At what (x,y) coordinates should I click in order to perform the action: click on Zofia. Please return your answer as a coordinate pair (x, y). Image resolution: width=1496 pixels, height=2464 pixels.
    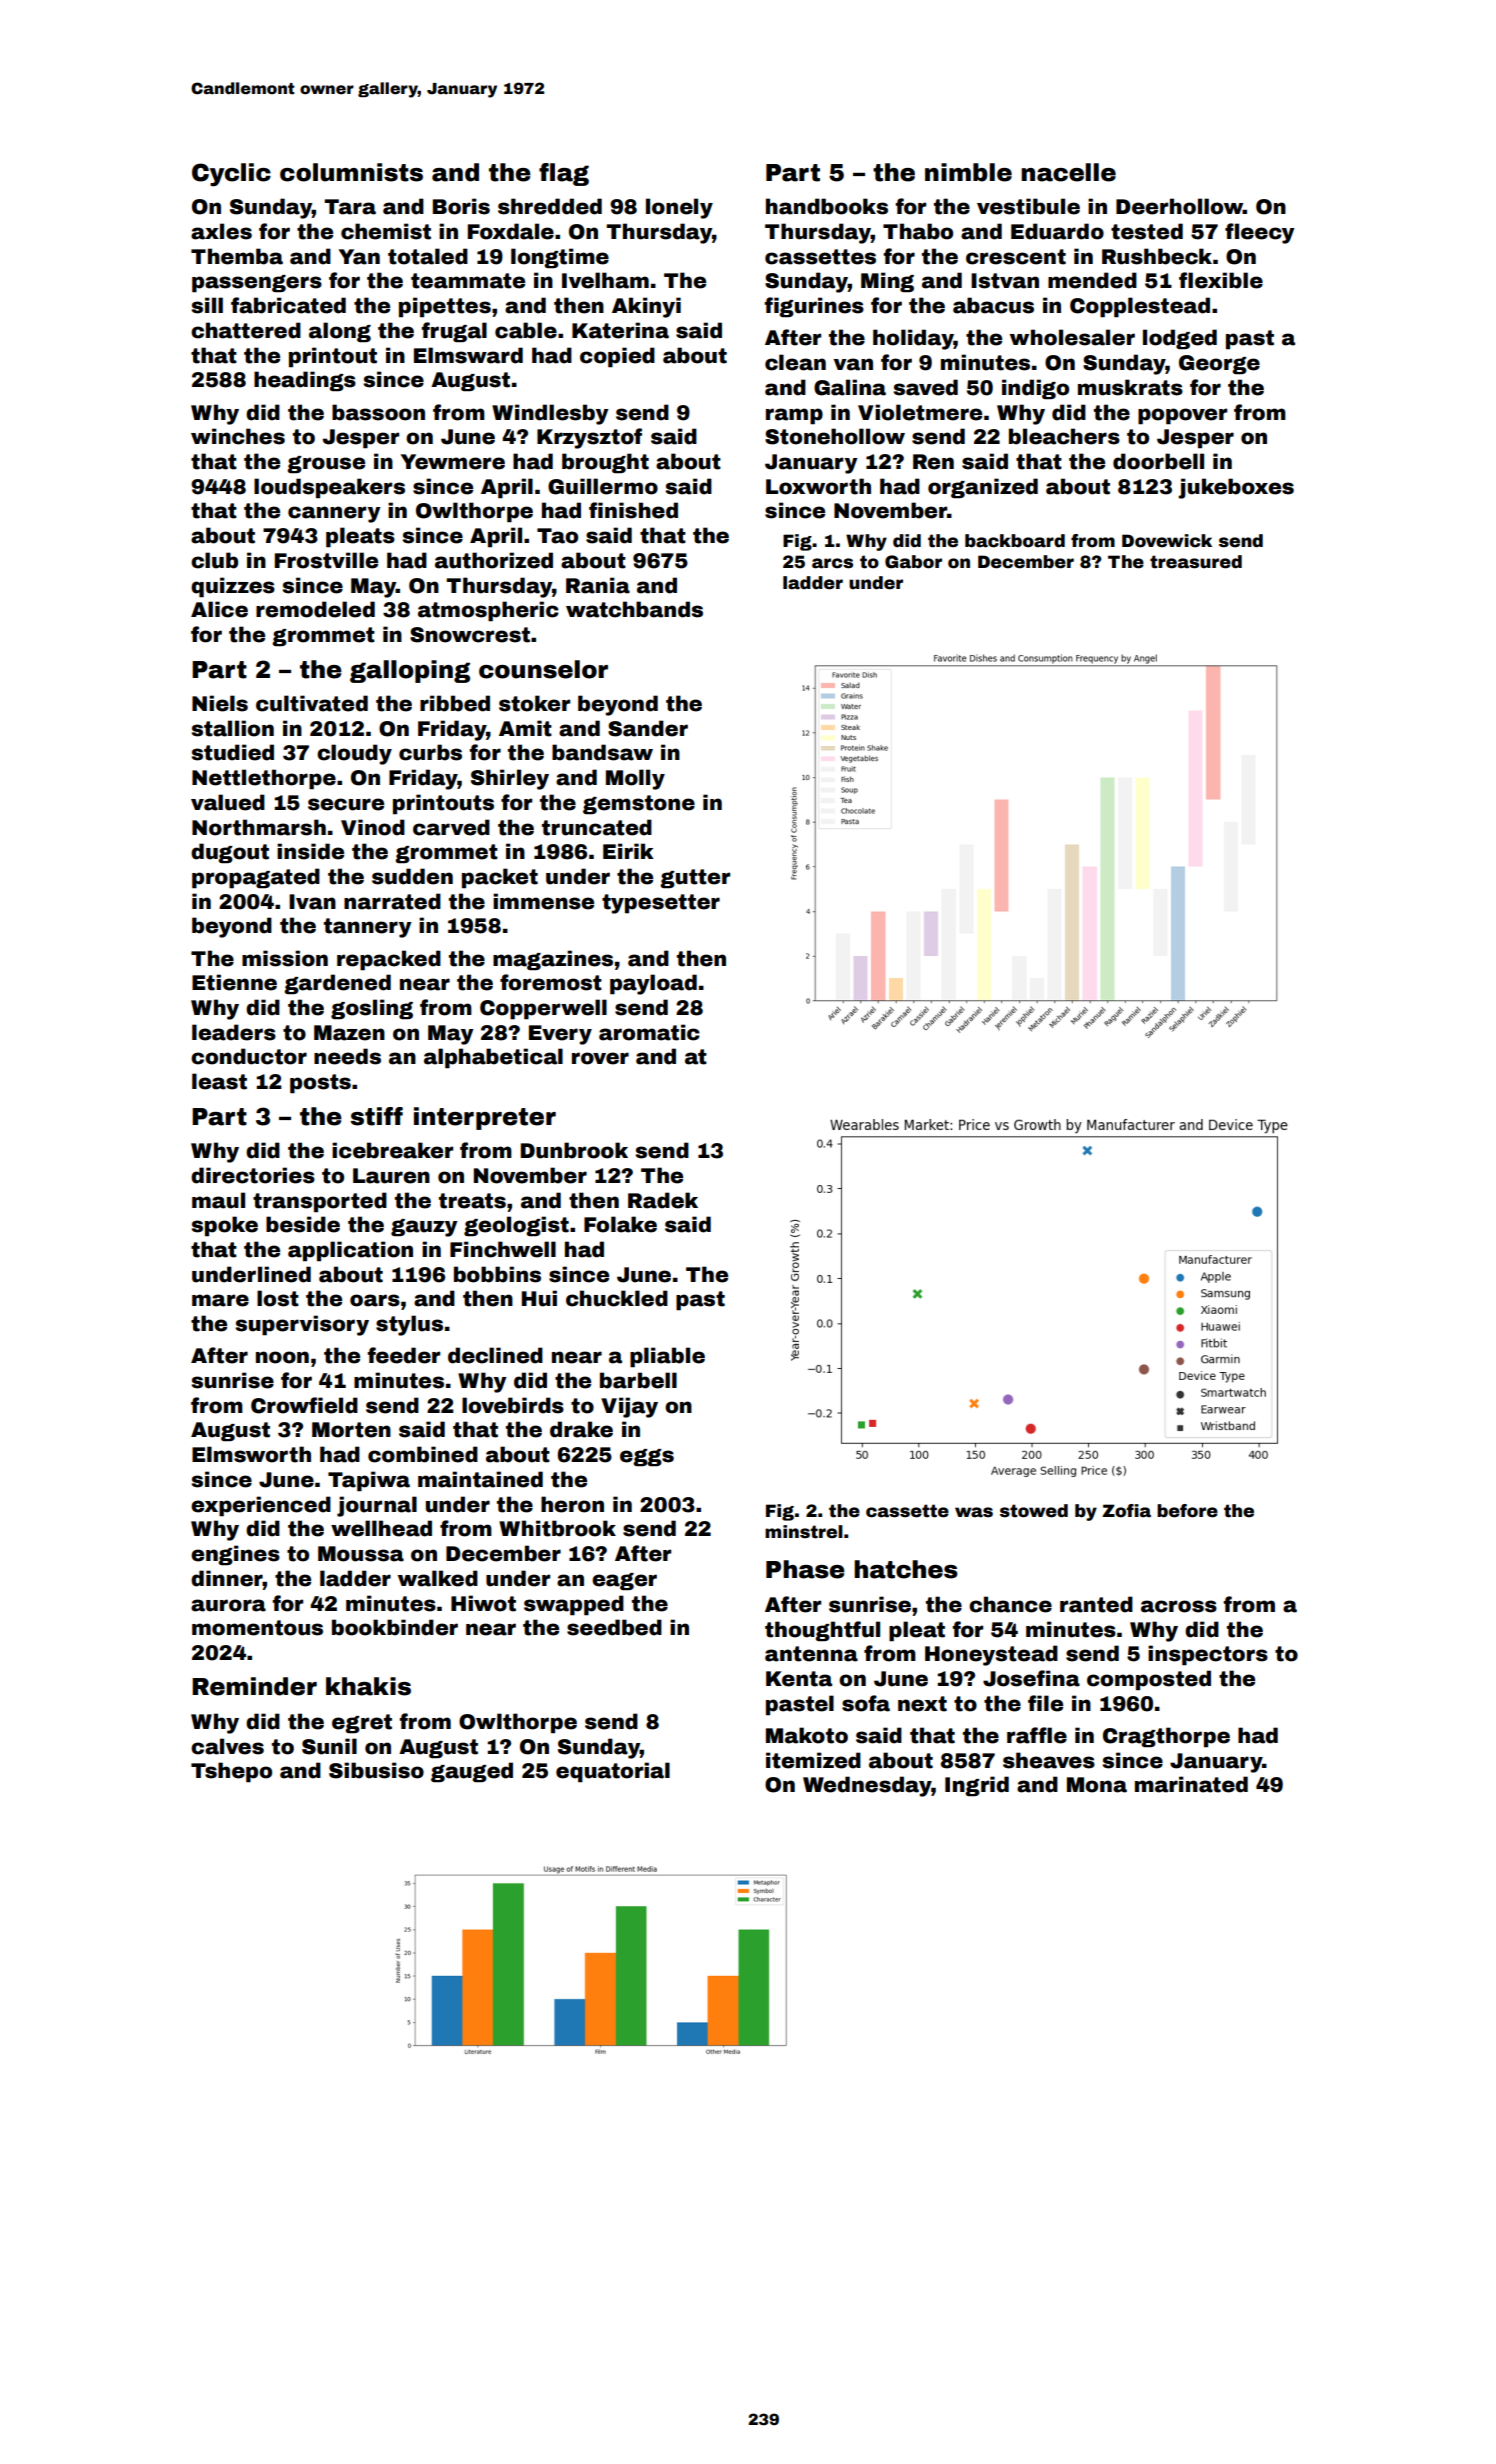
    Looking at the image, I should click on (1126, 1511).
